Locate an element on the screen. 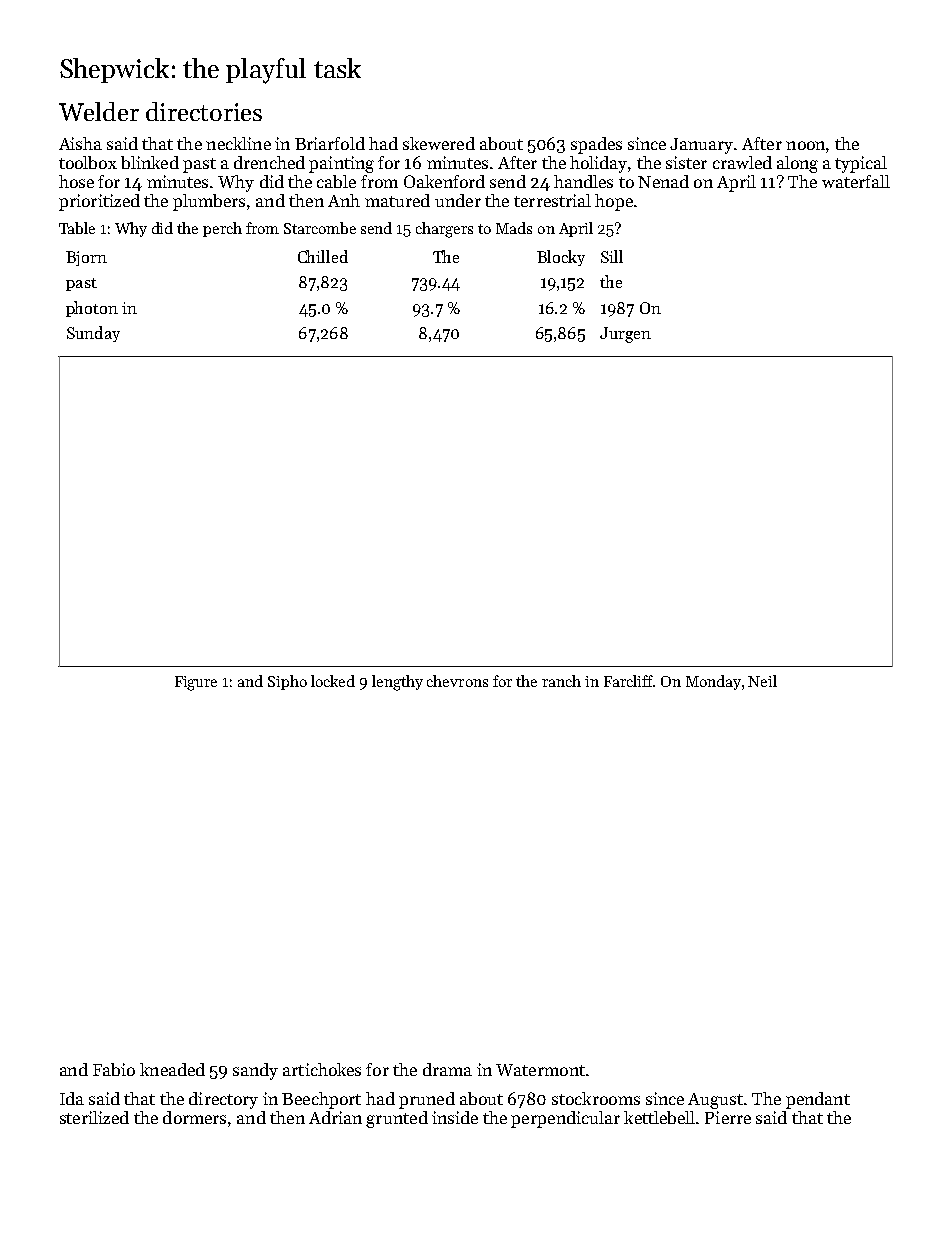 The height and width of the screenshot is (1233, 952). Oakenford is located at coordinates (444, 181).
